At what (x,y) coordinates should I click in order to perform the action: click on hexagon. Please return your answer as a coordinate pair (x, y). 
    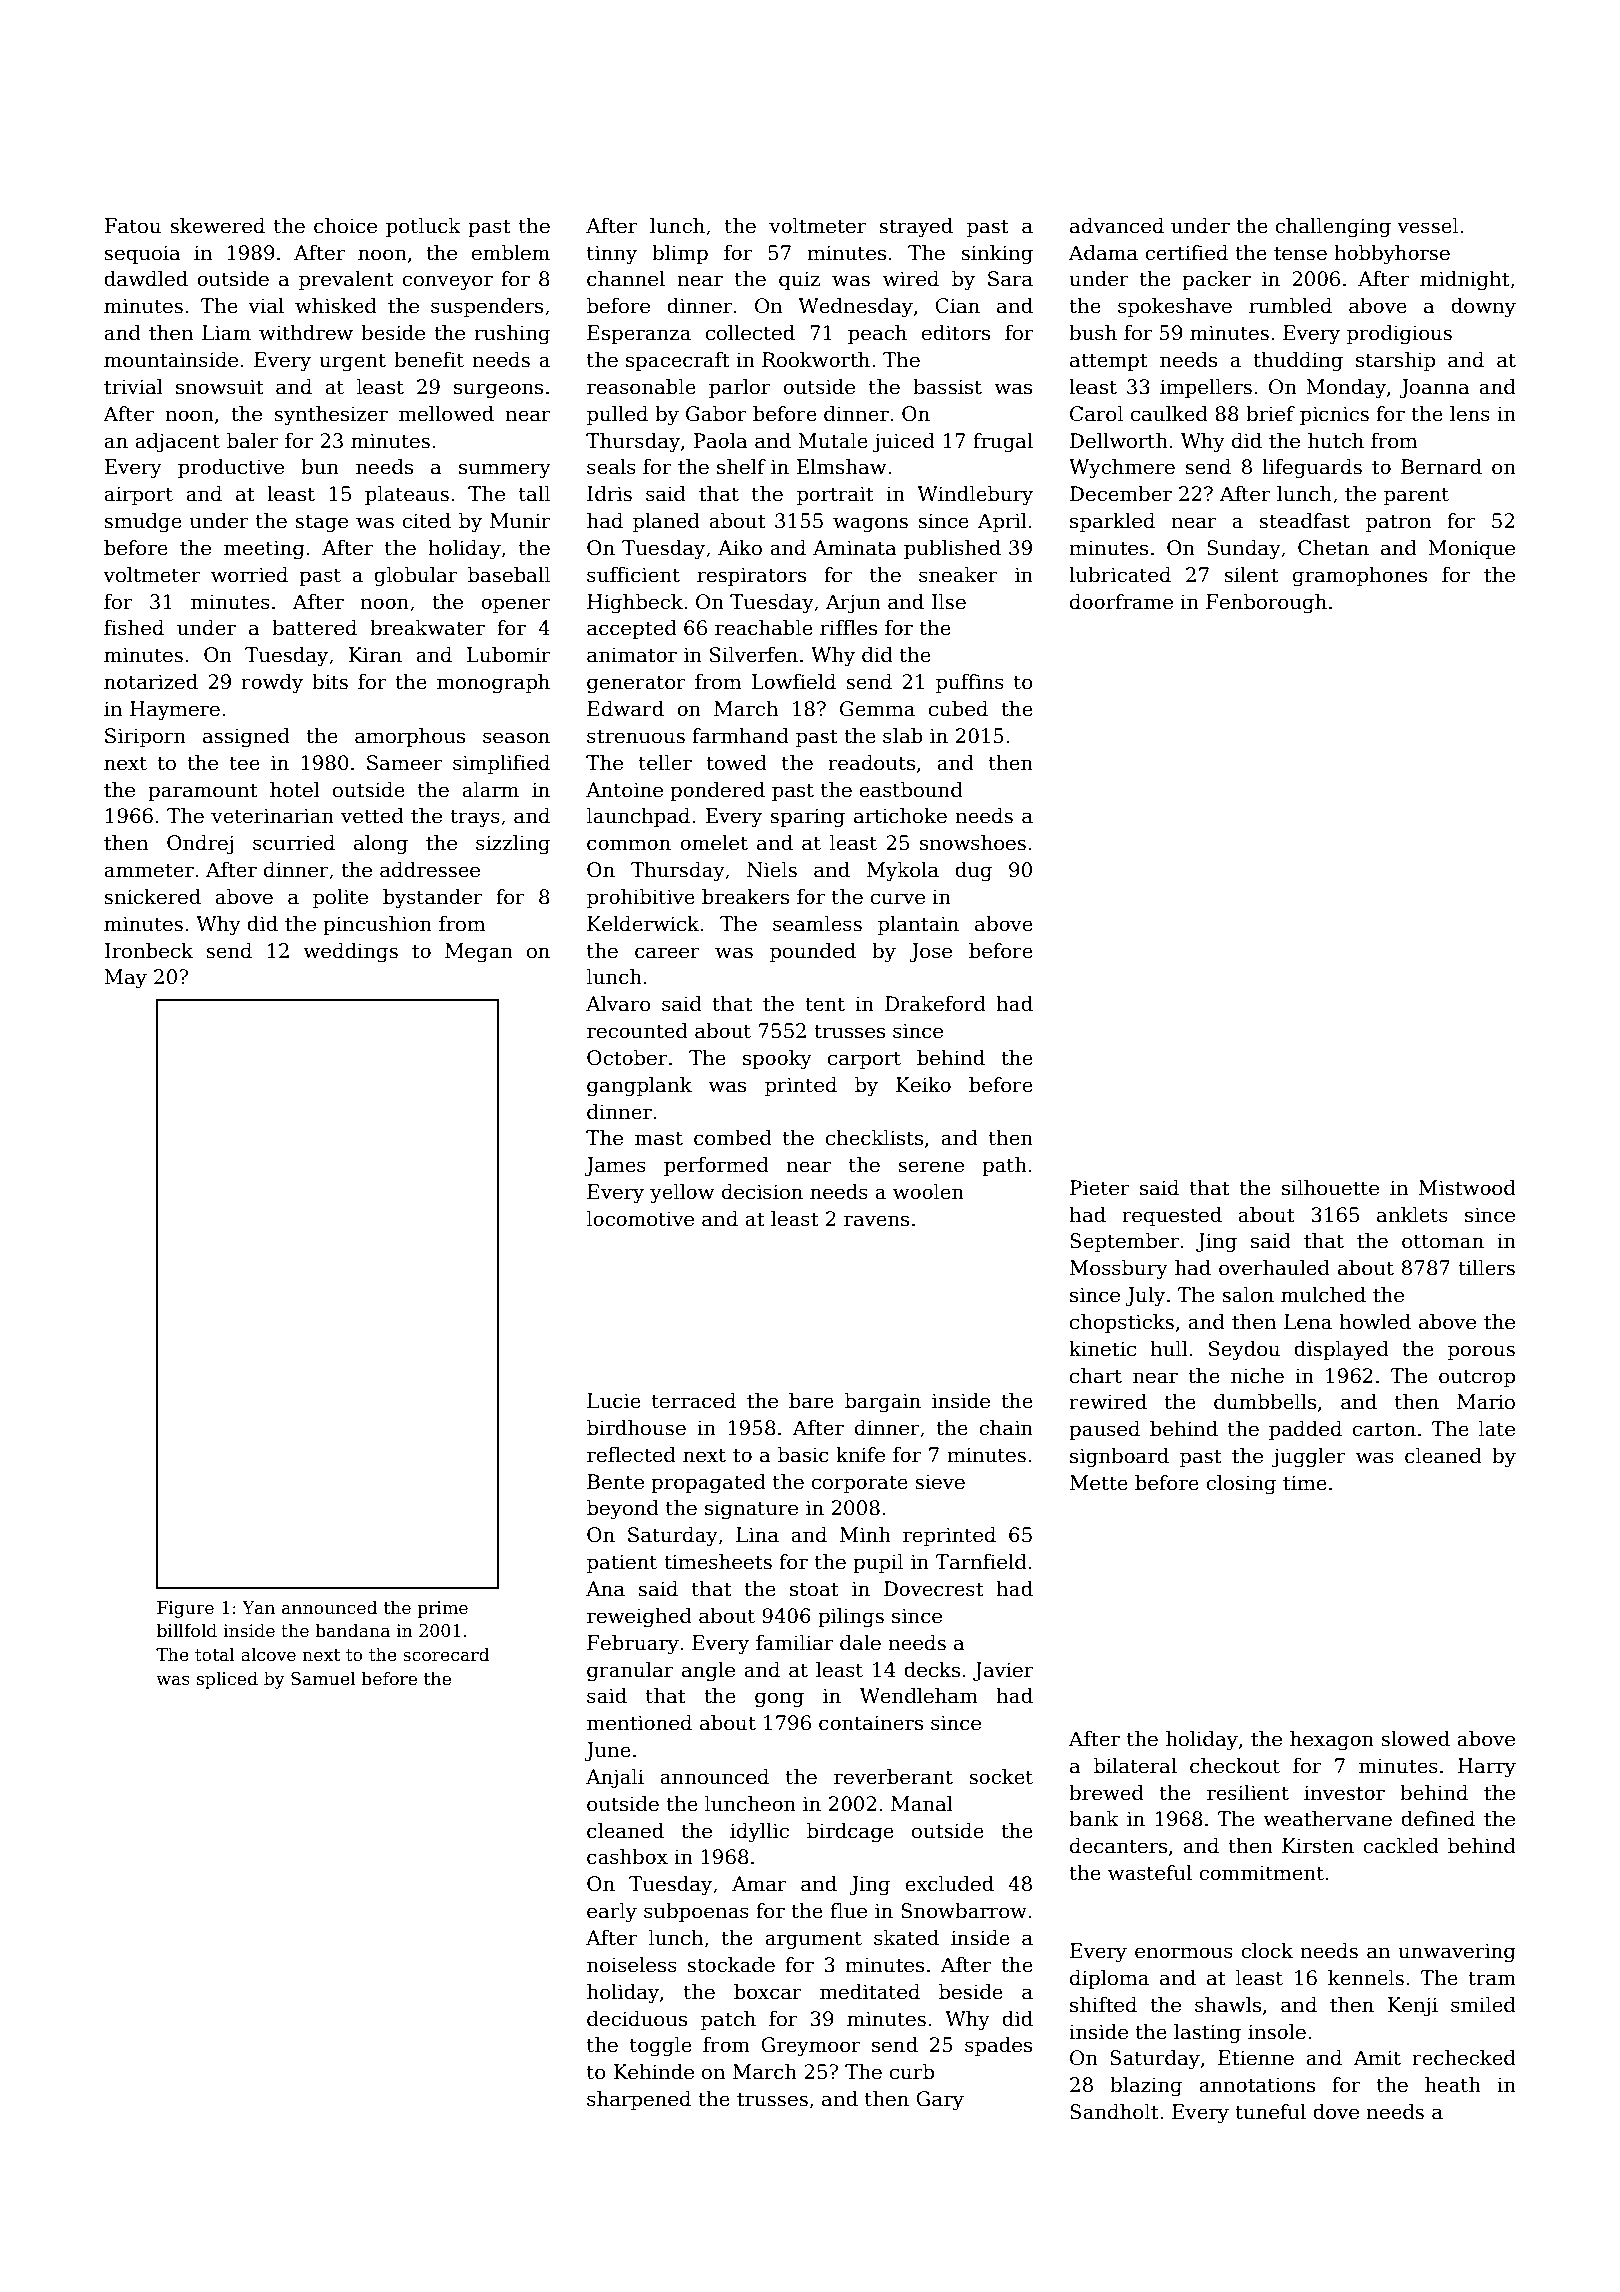
    Looking at the image, I should click on (1332, 1741).
